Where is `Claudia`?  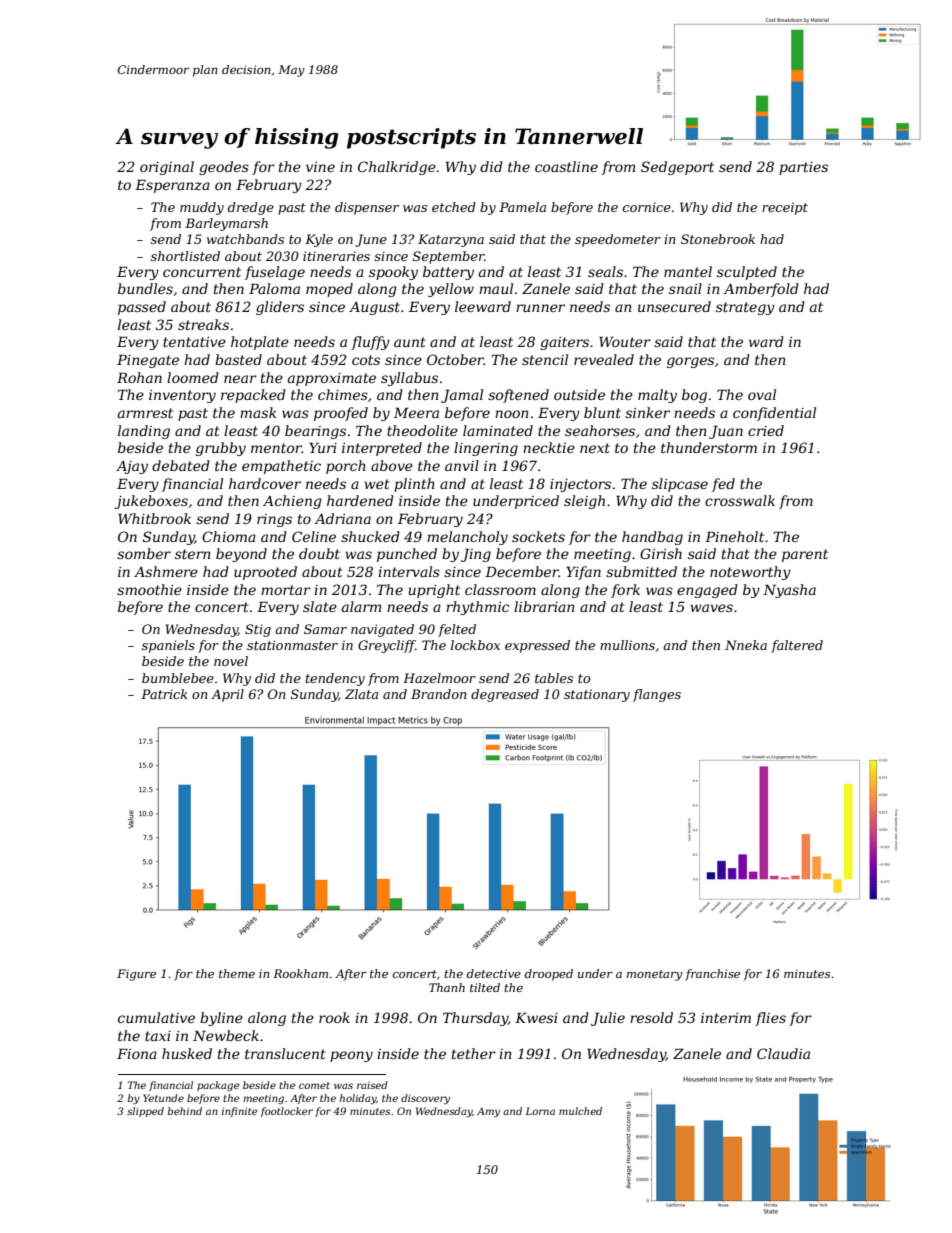
Claudia is located at coordinates (783, 1053).
